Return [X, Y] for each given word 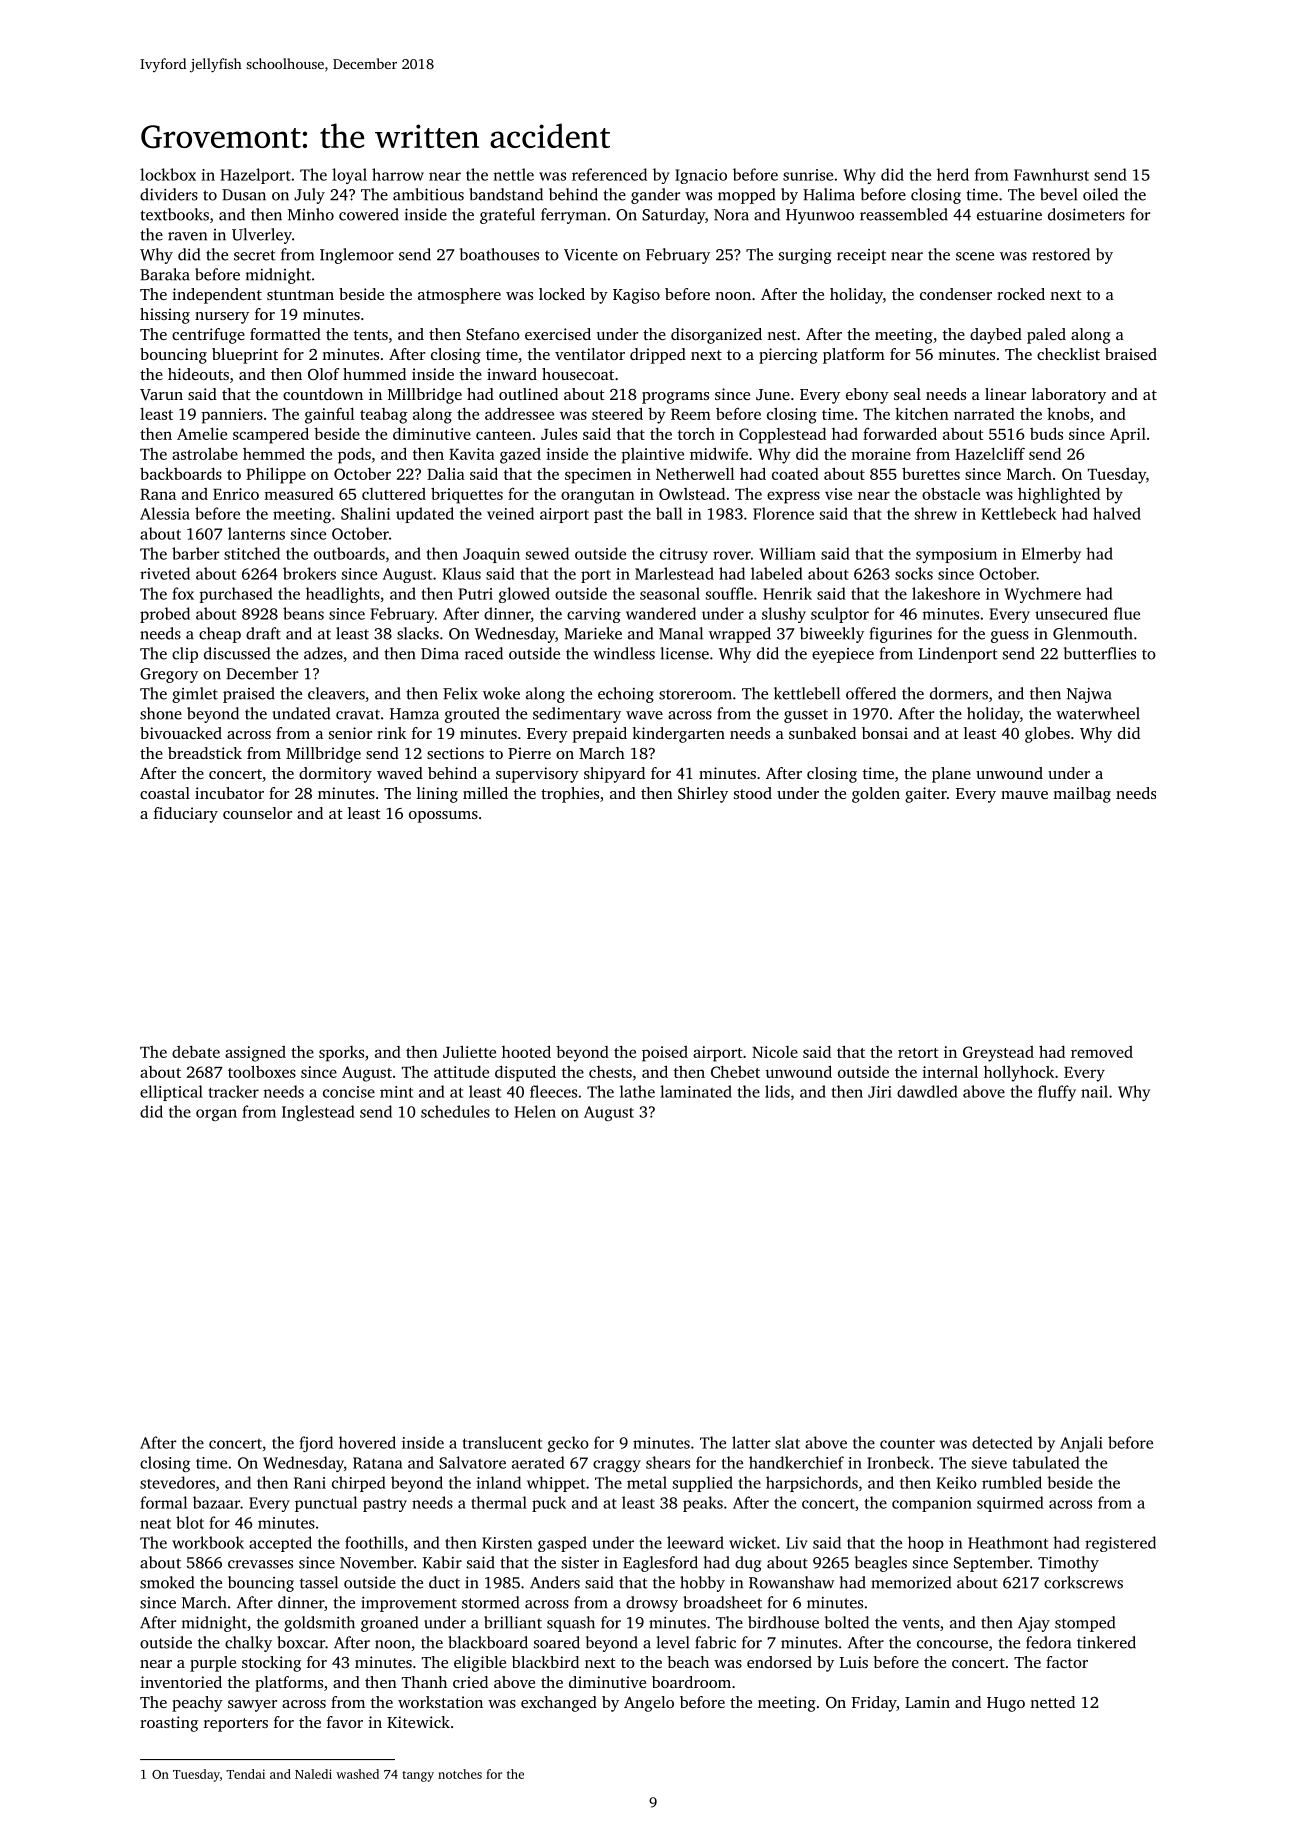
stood [753, 793]
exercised [558, 334]
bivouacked [181, 733]
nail [1094, 1091]
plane [951, 775]
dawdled [927, 1091]
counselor [257, 813]
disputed [525, 1073]
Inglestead [318, 1113]
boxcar [301, 1642]
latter [751, 1442]
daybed [996, 336]
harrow [398, 174]
